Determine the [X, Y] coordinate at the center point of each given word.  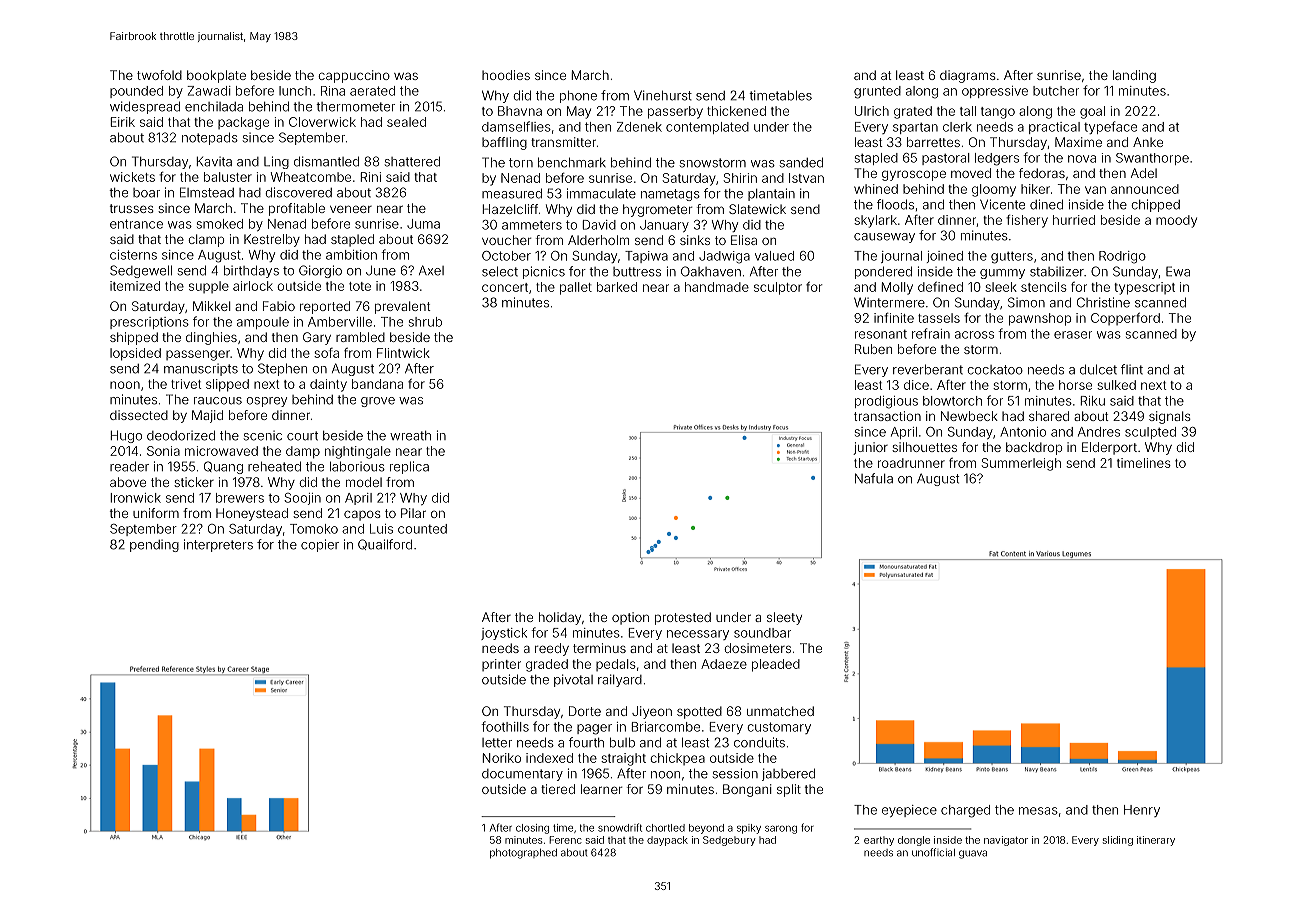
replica [409, 467]
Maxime [1078, 142]
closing [532, 829]
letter [497, 743]
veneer [351, 209]
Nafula [874, 478]
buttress [637, 272]
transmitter [563, 142]
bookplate [216, 76]
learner [601, 789]
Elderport [1109, 448]
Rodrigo [1122, 257]
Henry [1142, 811]
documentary [522, 775]
